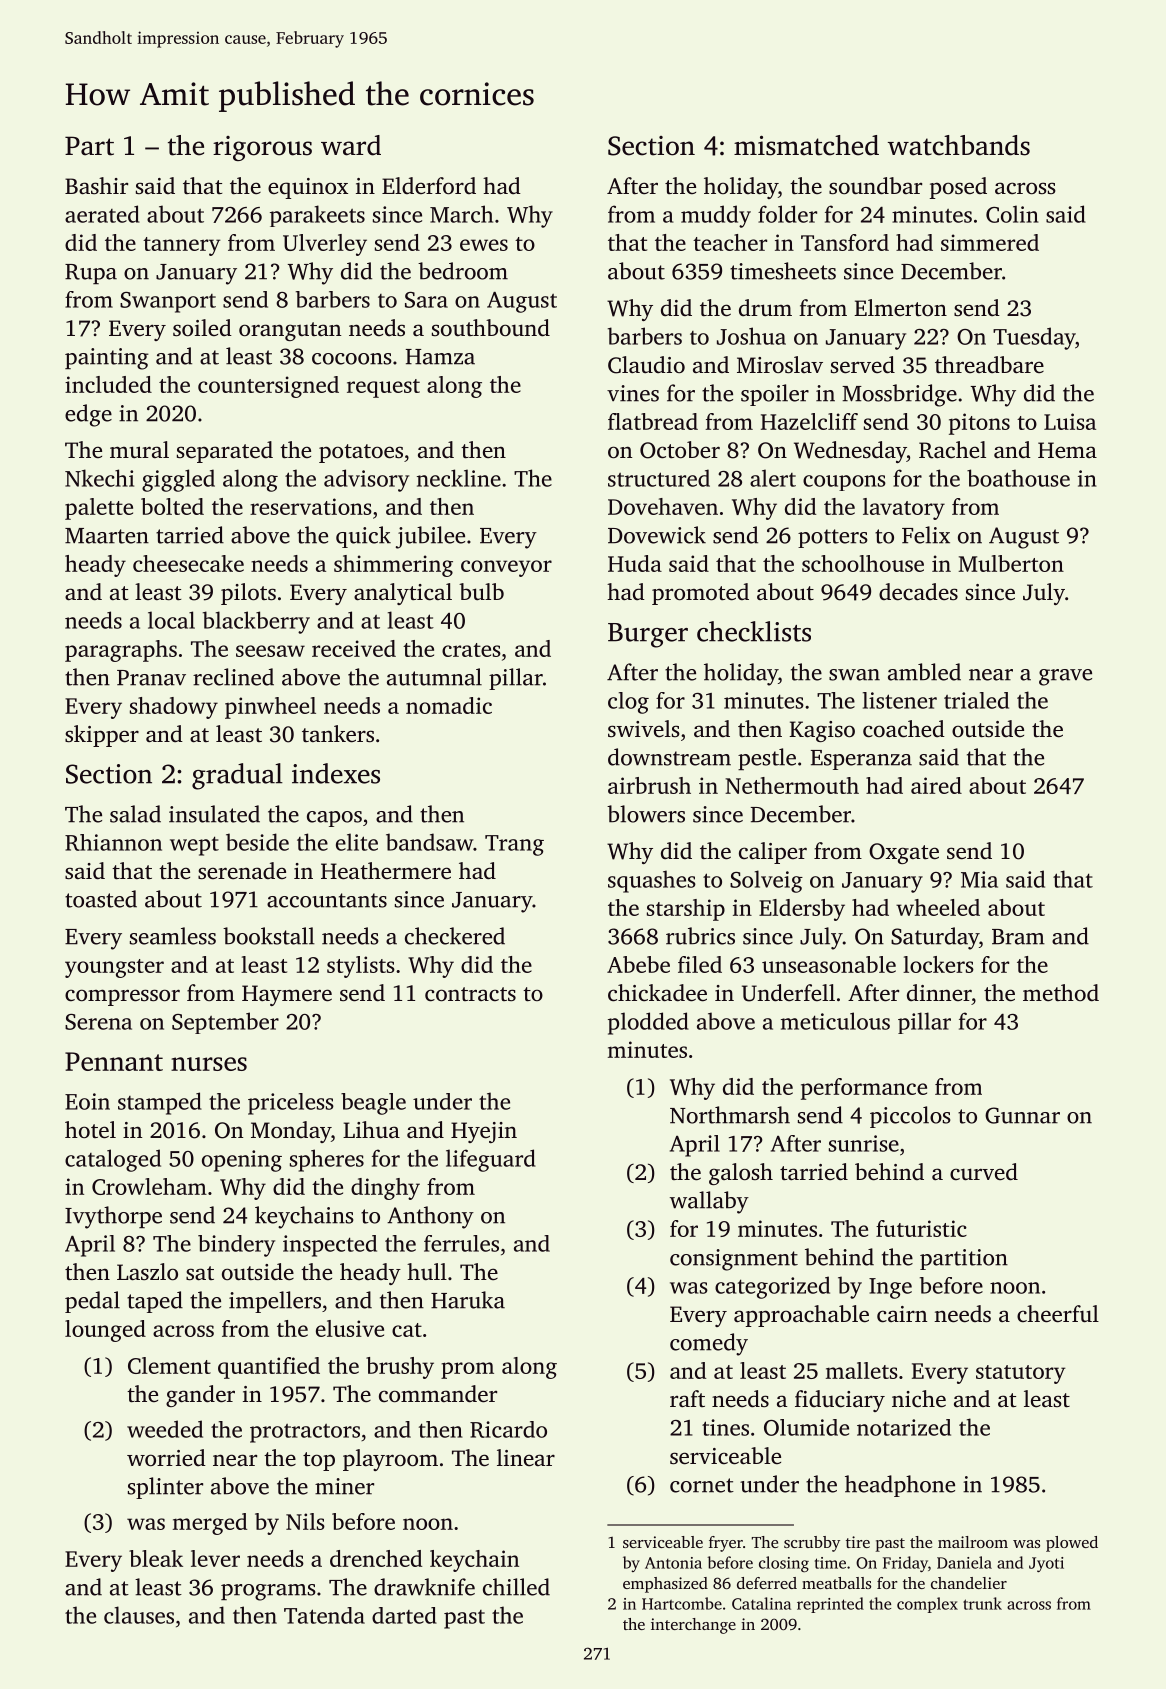  What do you see at coordinates (122, 997) in the page?
I see `compressor` at bounding box center [122, 997].
